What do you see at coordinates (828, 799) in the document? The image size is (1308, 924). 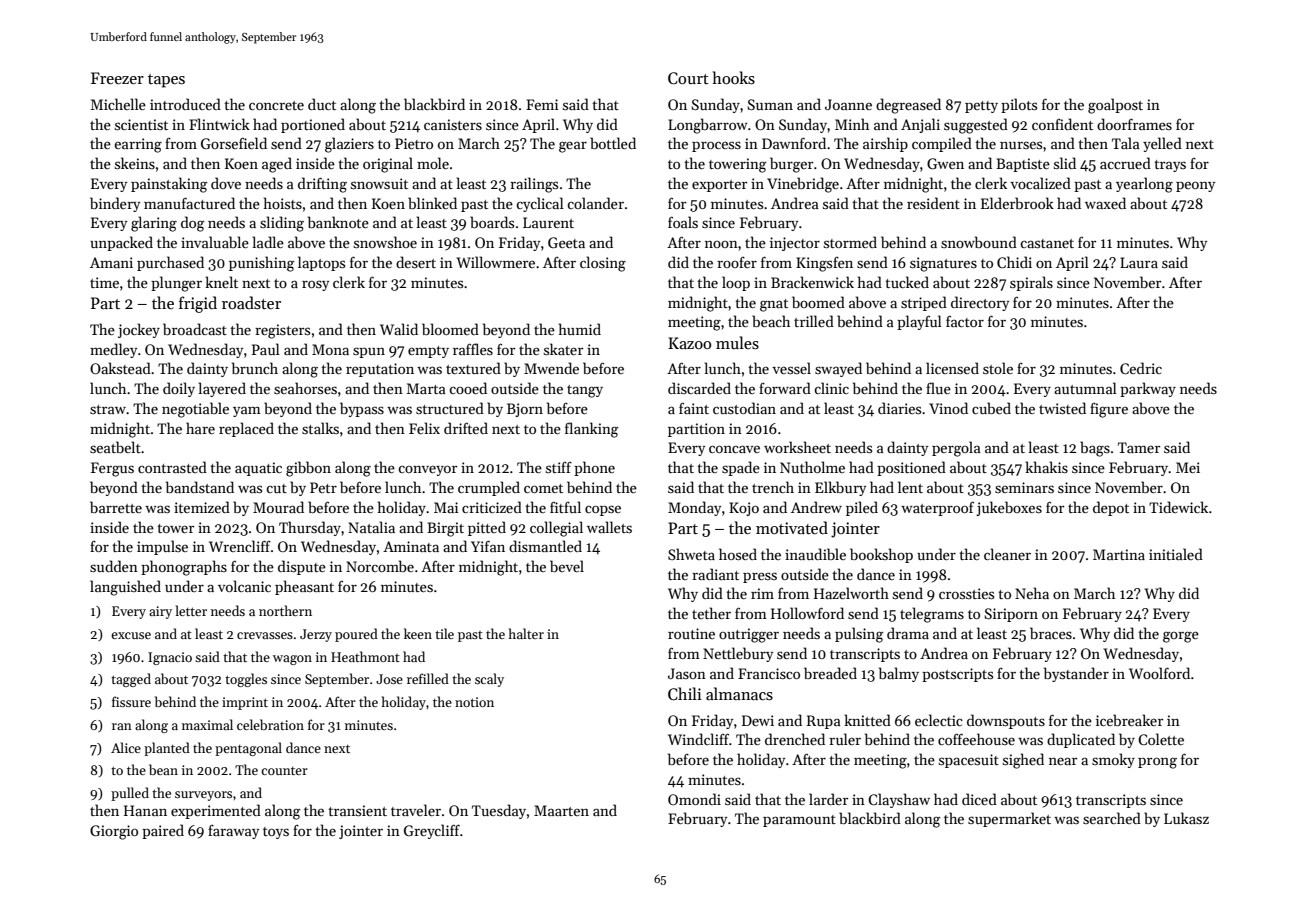 I see `larder` at bounding box center [828, 799].
